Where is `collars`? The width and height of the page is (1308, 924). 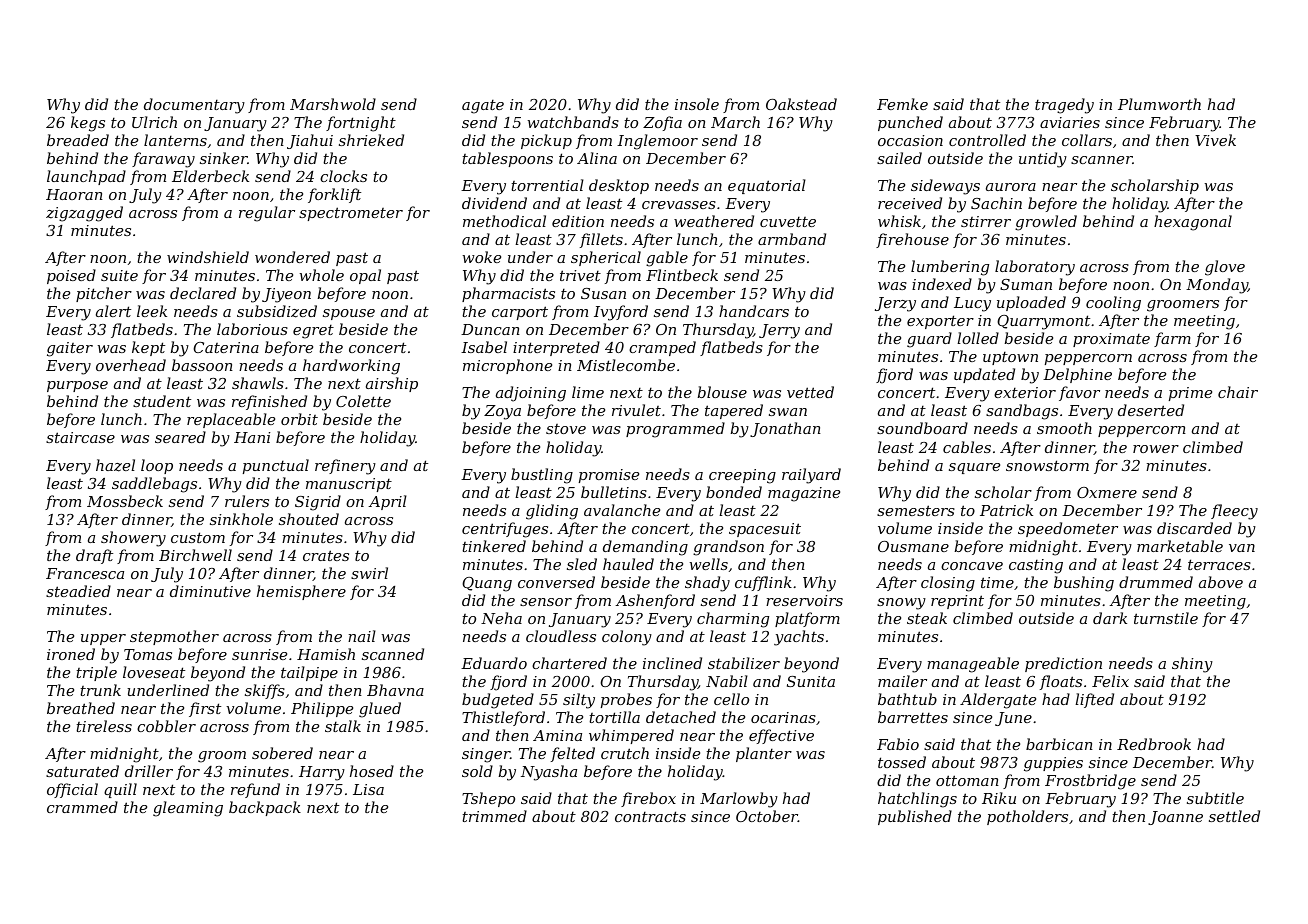 collars is located at coordinates (1087, 140).
